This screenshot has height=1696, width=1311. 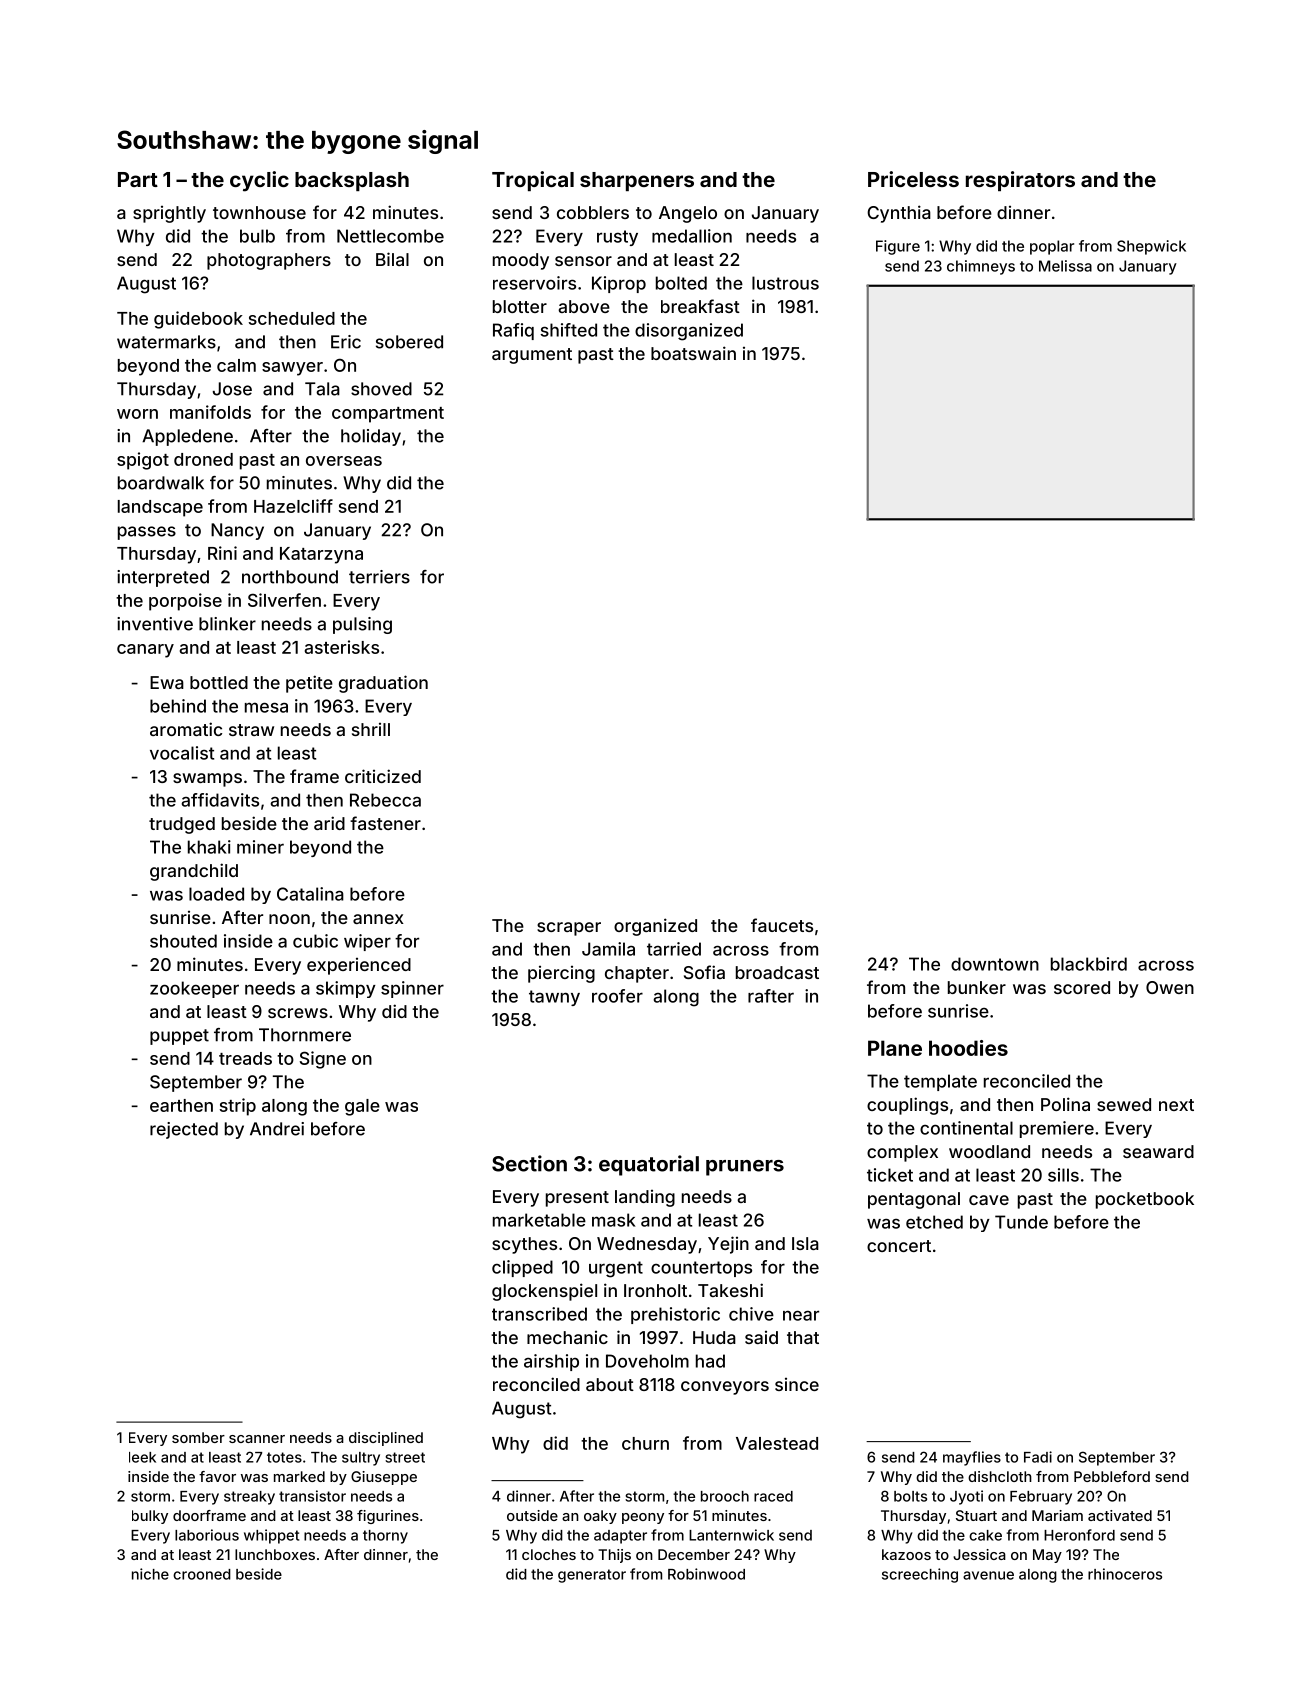 I want to click on Shepwick, so click(x=1151, y=247).
